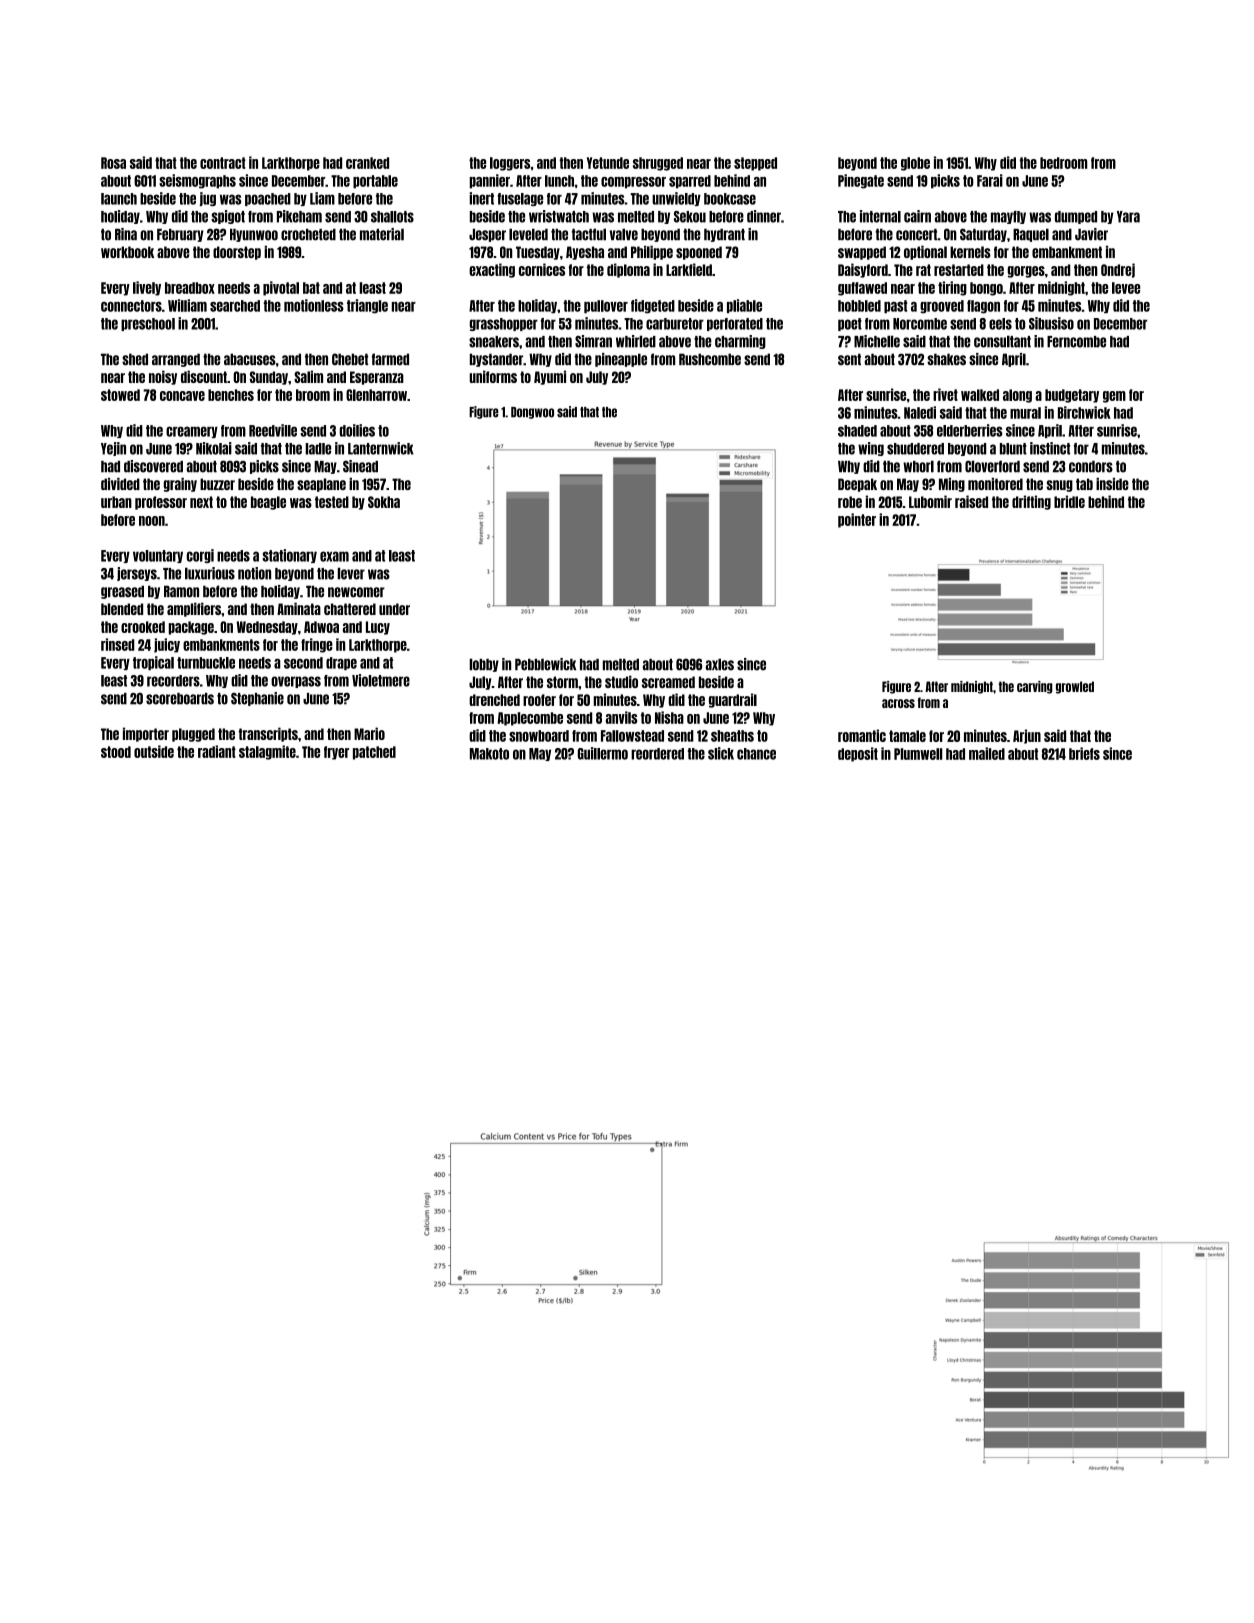  What do you see at coordinates (214, 448) in the page?
I see `Nikolai` at bounding box center [214, 448].
